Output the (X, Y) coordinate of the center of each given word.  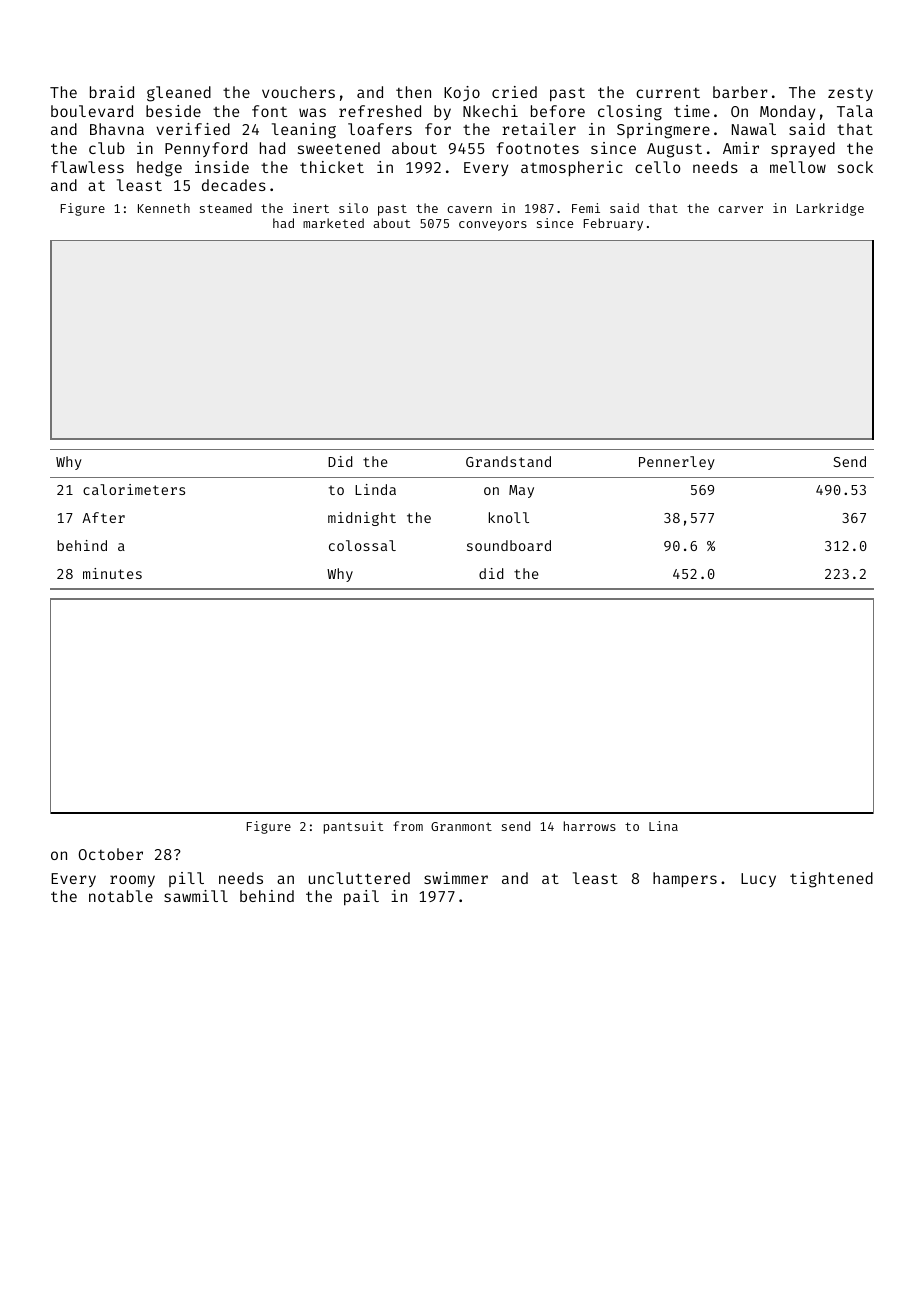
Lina (663, 826)
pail (361, 898)
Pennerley (677, 463)
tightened (831, 880)
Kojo (462, 93)
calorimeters (134, 489)
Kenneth (164, 208)
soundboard (509, 545)
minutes (112, 573)
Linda (375, 489)
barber (740, 92)
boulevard (92, 111)
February (613, 224)
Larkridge (830, 209)
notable (121, 896)
